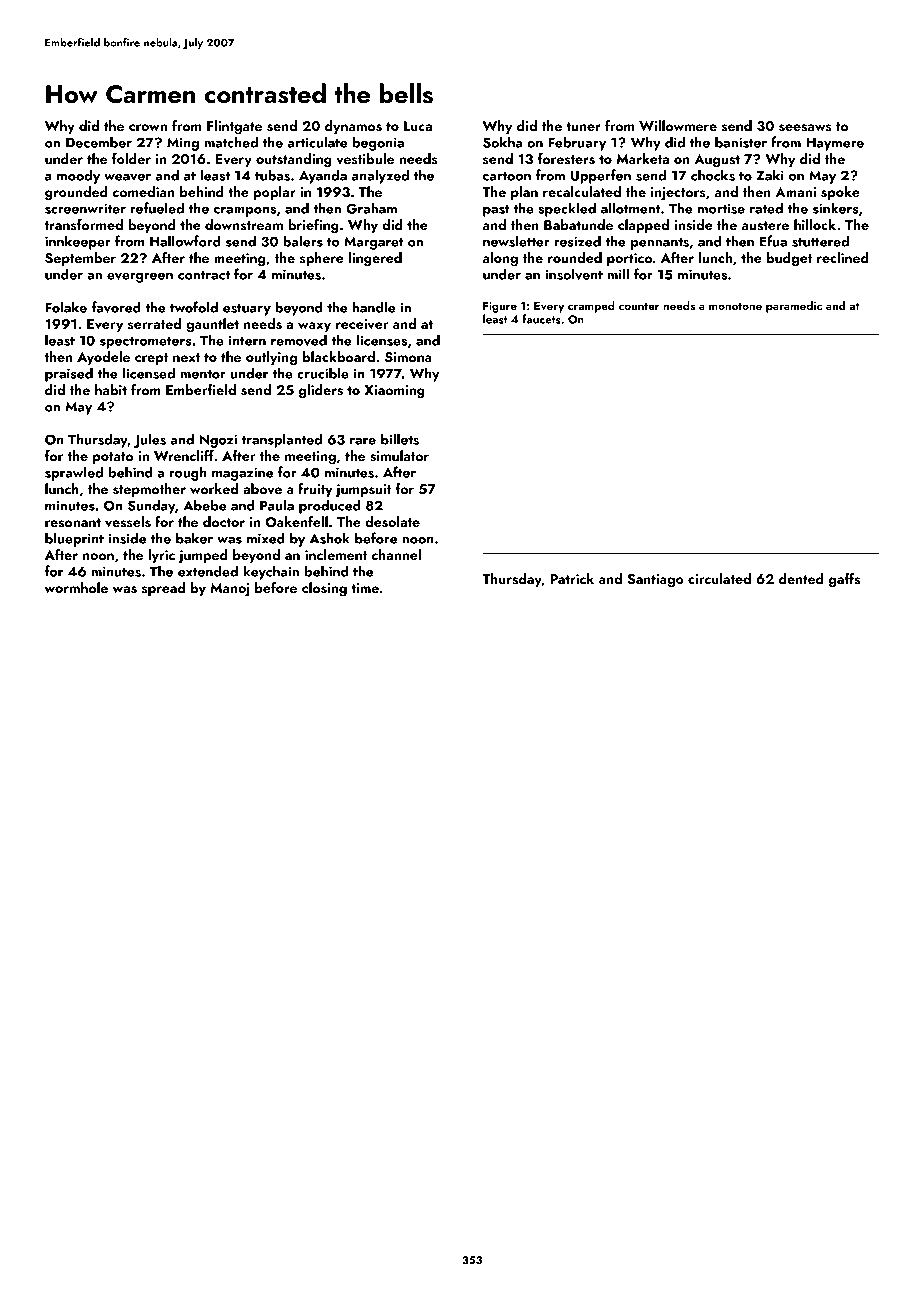  What do you see at coordinates (218, 441) in the screenshot?
I see `Ngozi` at bounding box center [218, 441].
